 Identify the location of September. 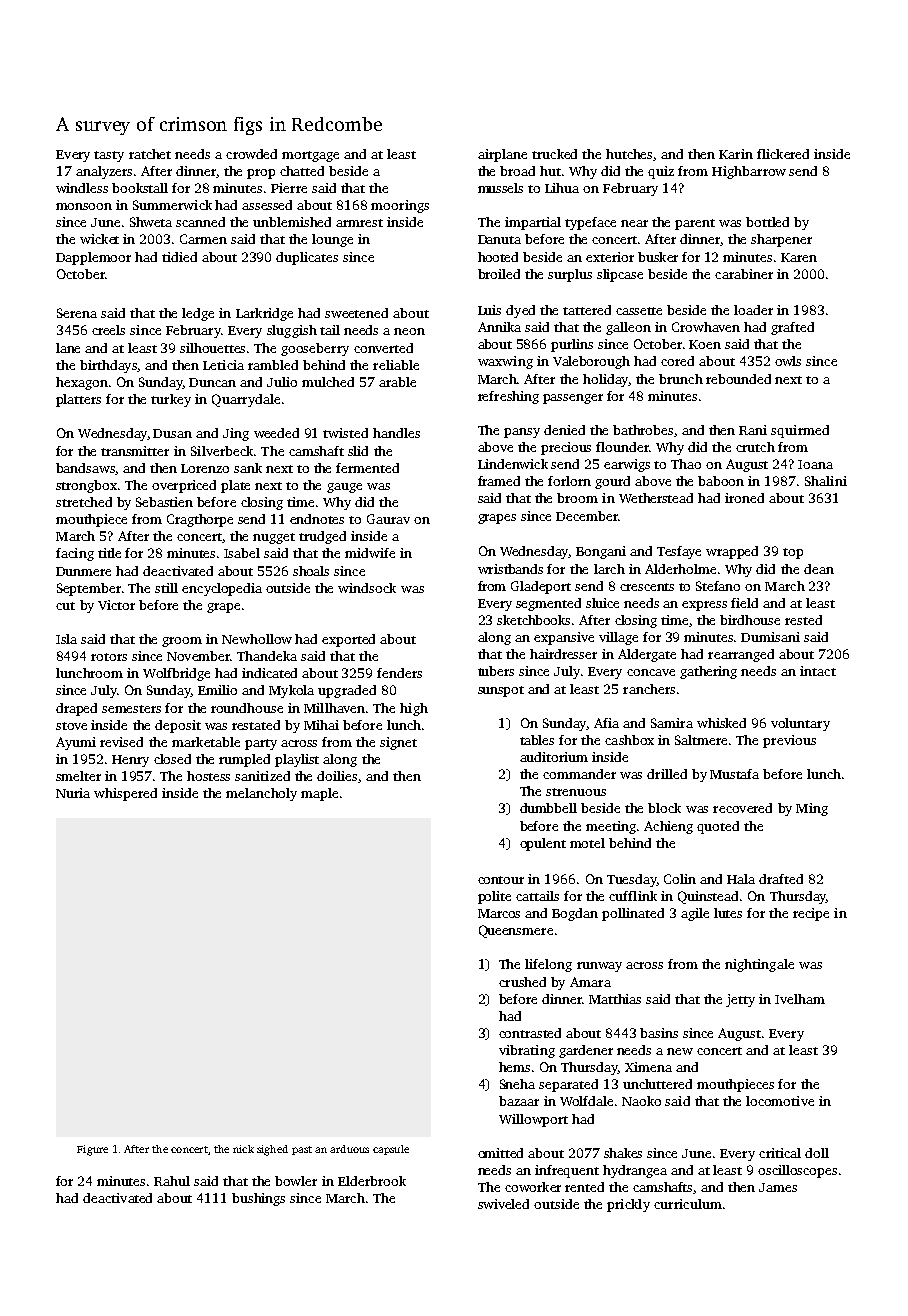
(89, 589).
